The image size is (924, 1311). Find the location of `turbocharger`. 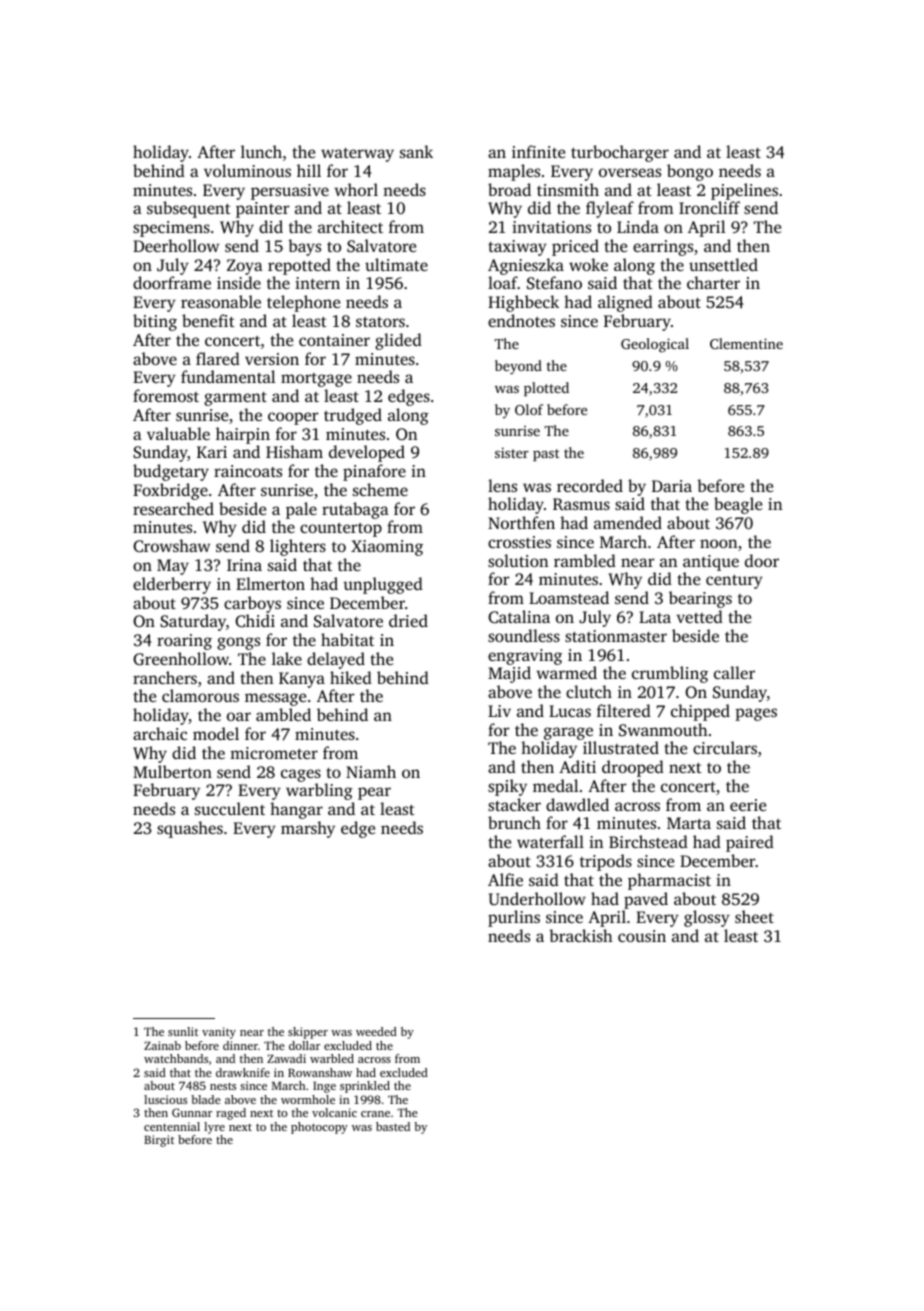

turbocharger is located at coordinates (620, 153).
